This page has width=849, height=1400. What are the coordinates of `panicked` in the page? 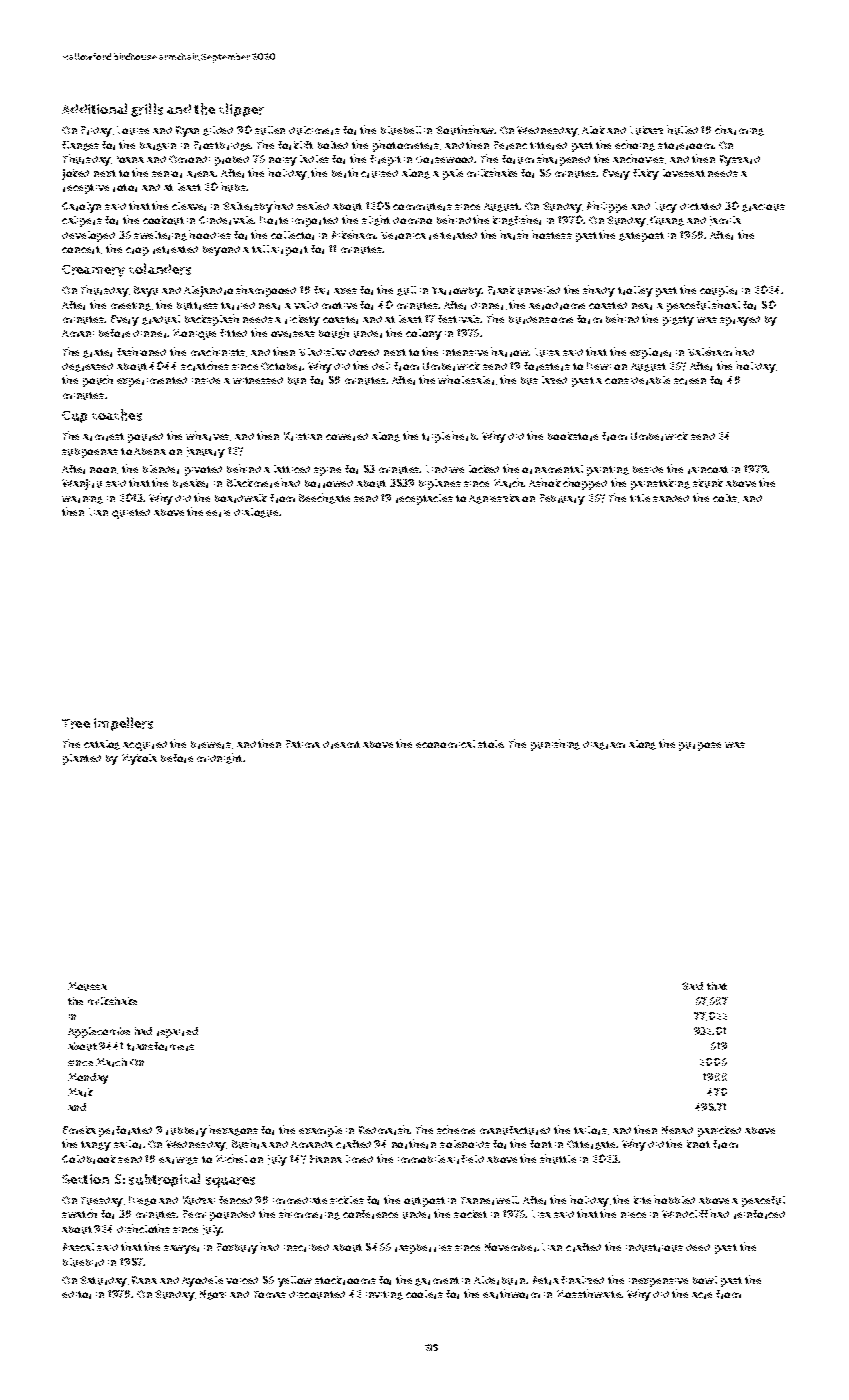 It's located at (719, 1131).
